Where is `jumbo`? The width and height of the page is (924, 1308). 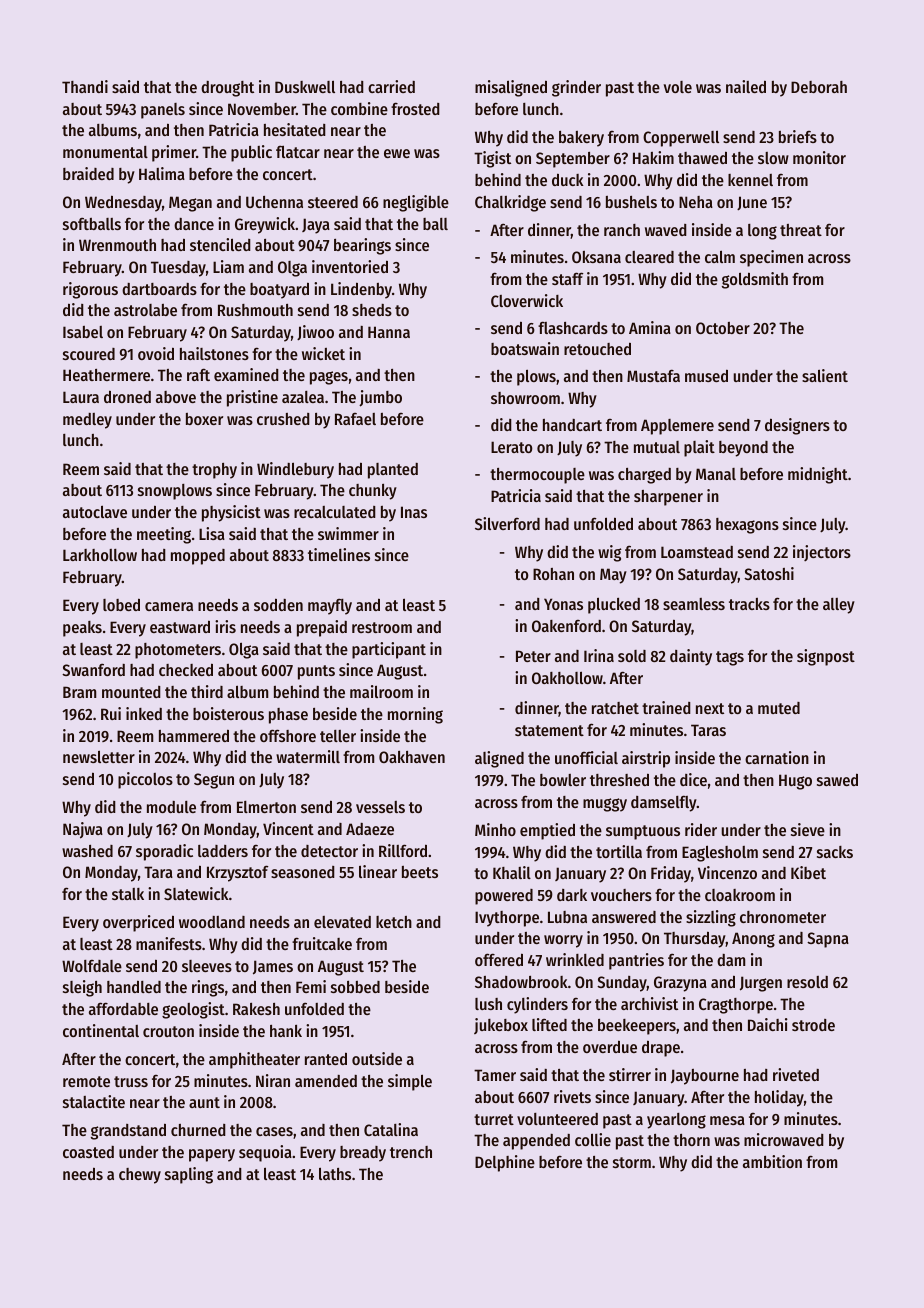
jumbo is located at coordinates (380, 398).
